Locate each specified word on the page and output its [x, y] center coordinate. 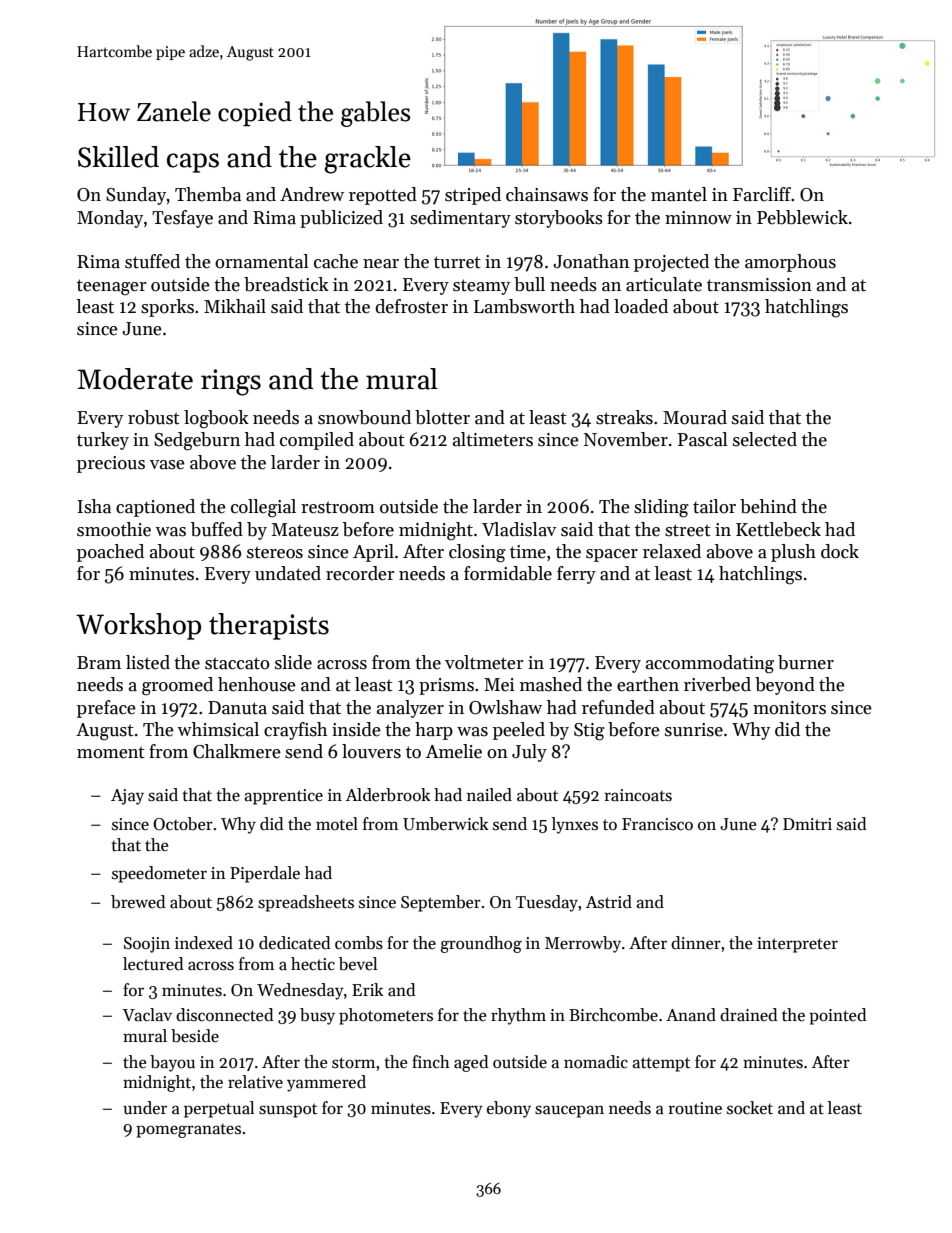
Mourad [695, 417]
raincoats [638, 795]
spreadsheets [306, 903]
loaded [641, 306]
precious [111, 464]
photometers [386, 1016]
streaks [624, 417]
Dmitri [807, 824]
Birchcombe [613, 1015]
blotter [442, 417]
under [145, 1108]
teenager [112, 287]
